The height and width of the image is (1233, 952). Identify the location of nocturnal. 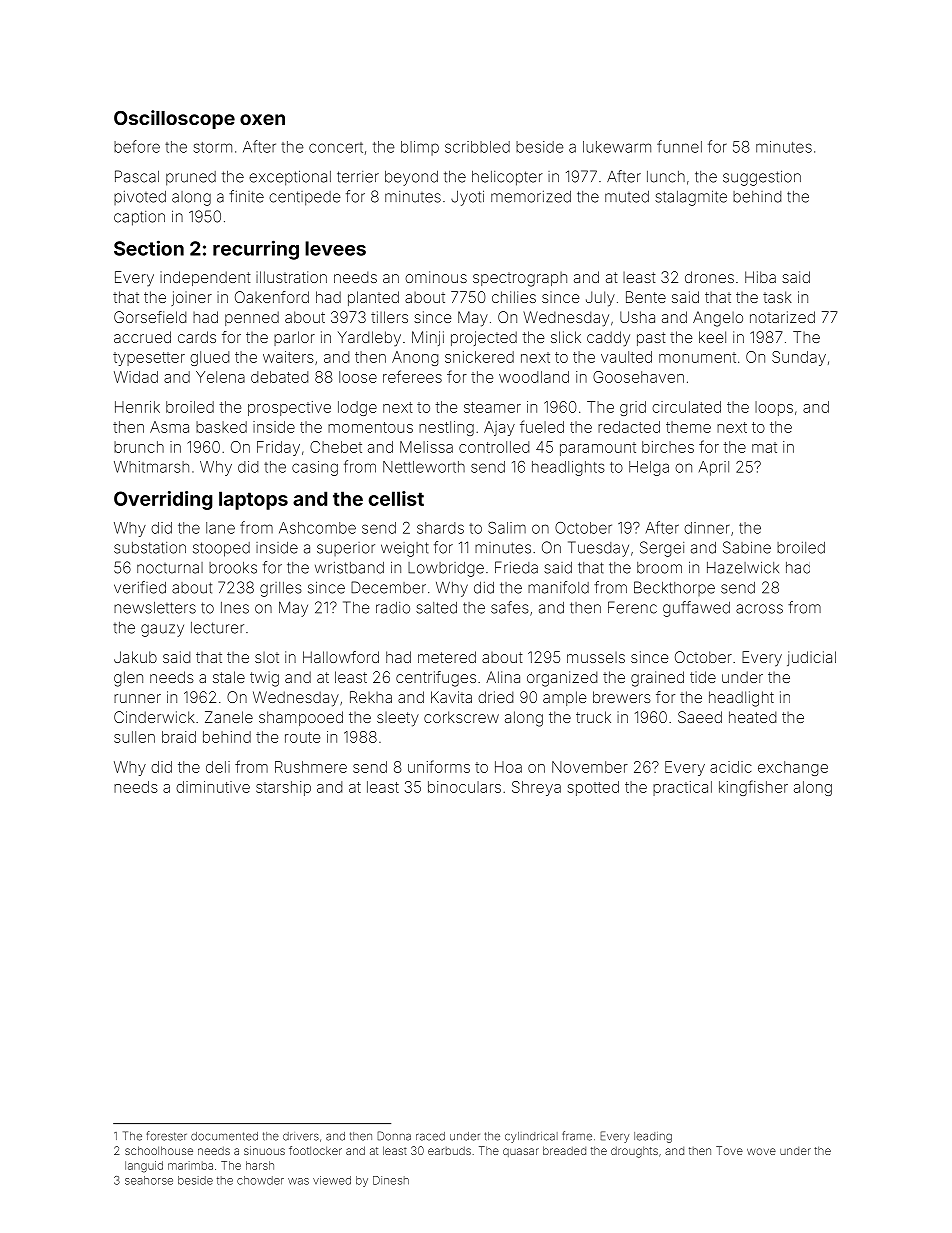
(170, 568).
